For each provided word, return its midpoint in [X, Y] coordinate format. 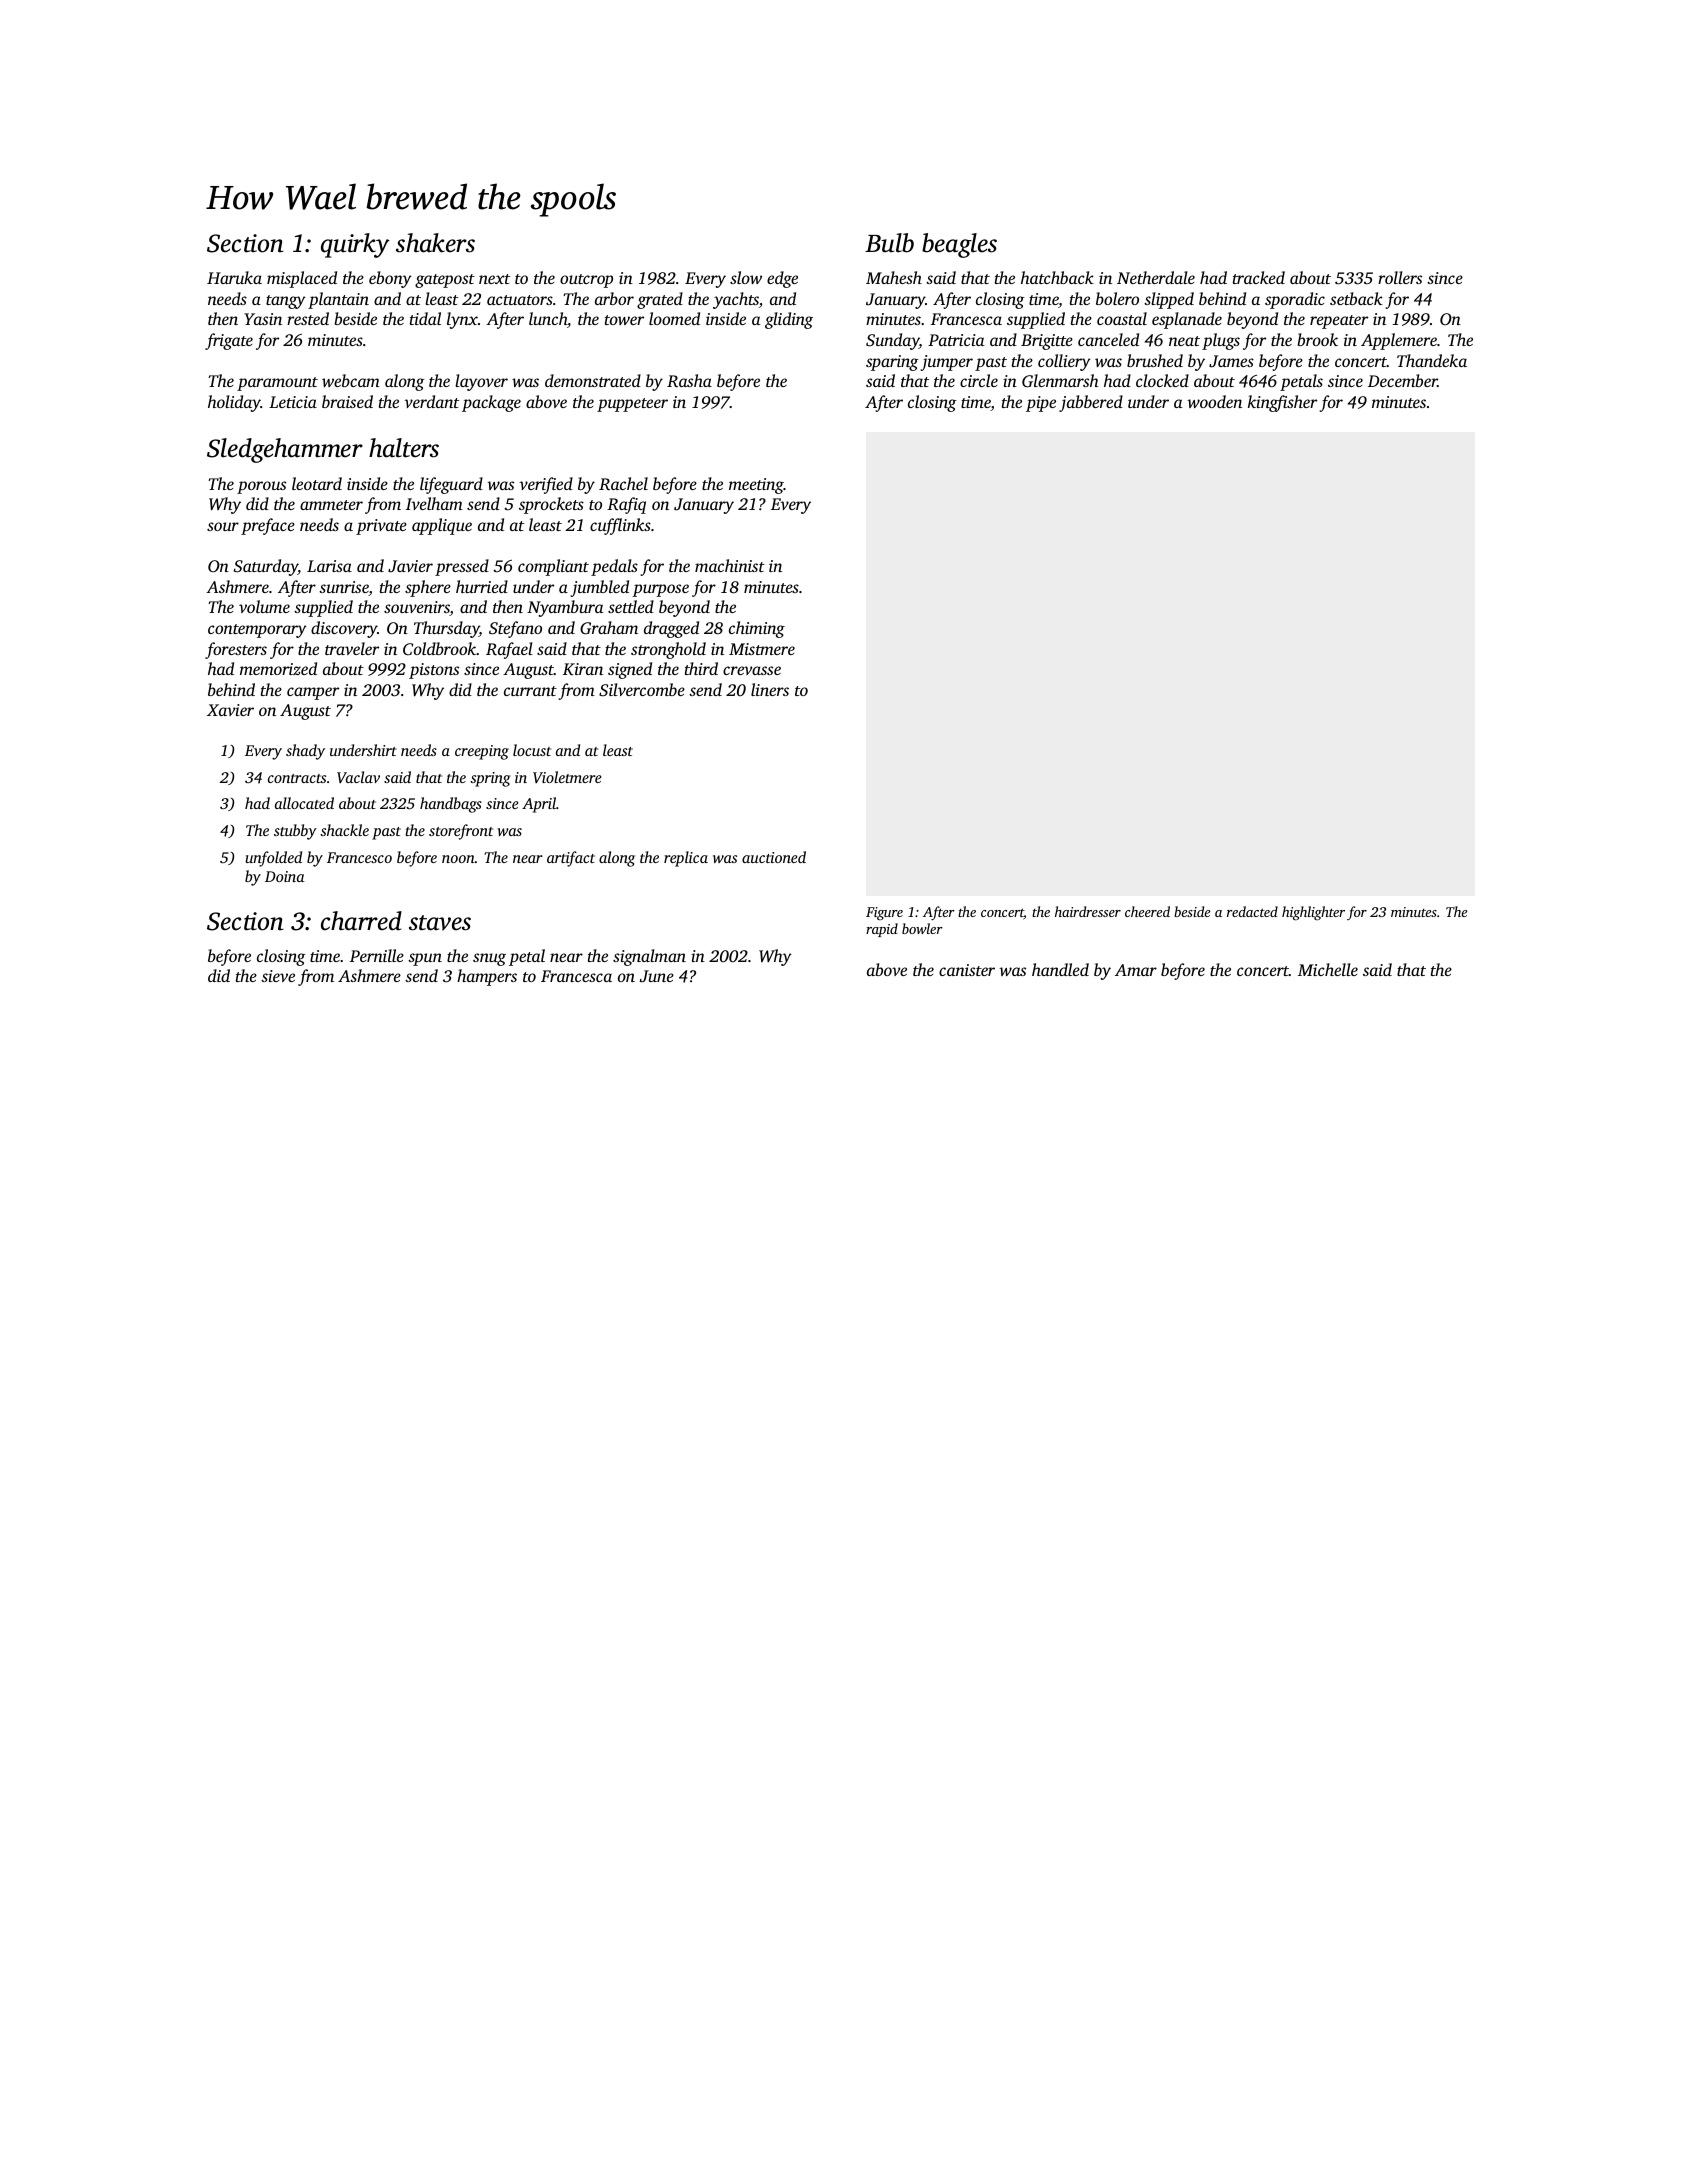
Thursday [446, 629]
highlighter [1313, 913]
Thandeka [1432, 360]
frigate [229, 341]
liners [770, 689]
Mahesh [894, 277]
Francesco [359, 857]
